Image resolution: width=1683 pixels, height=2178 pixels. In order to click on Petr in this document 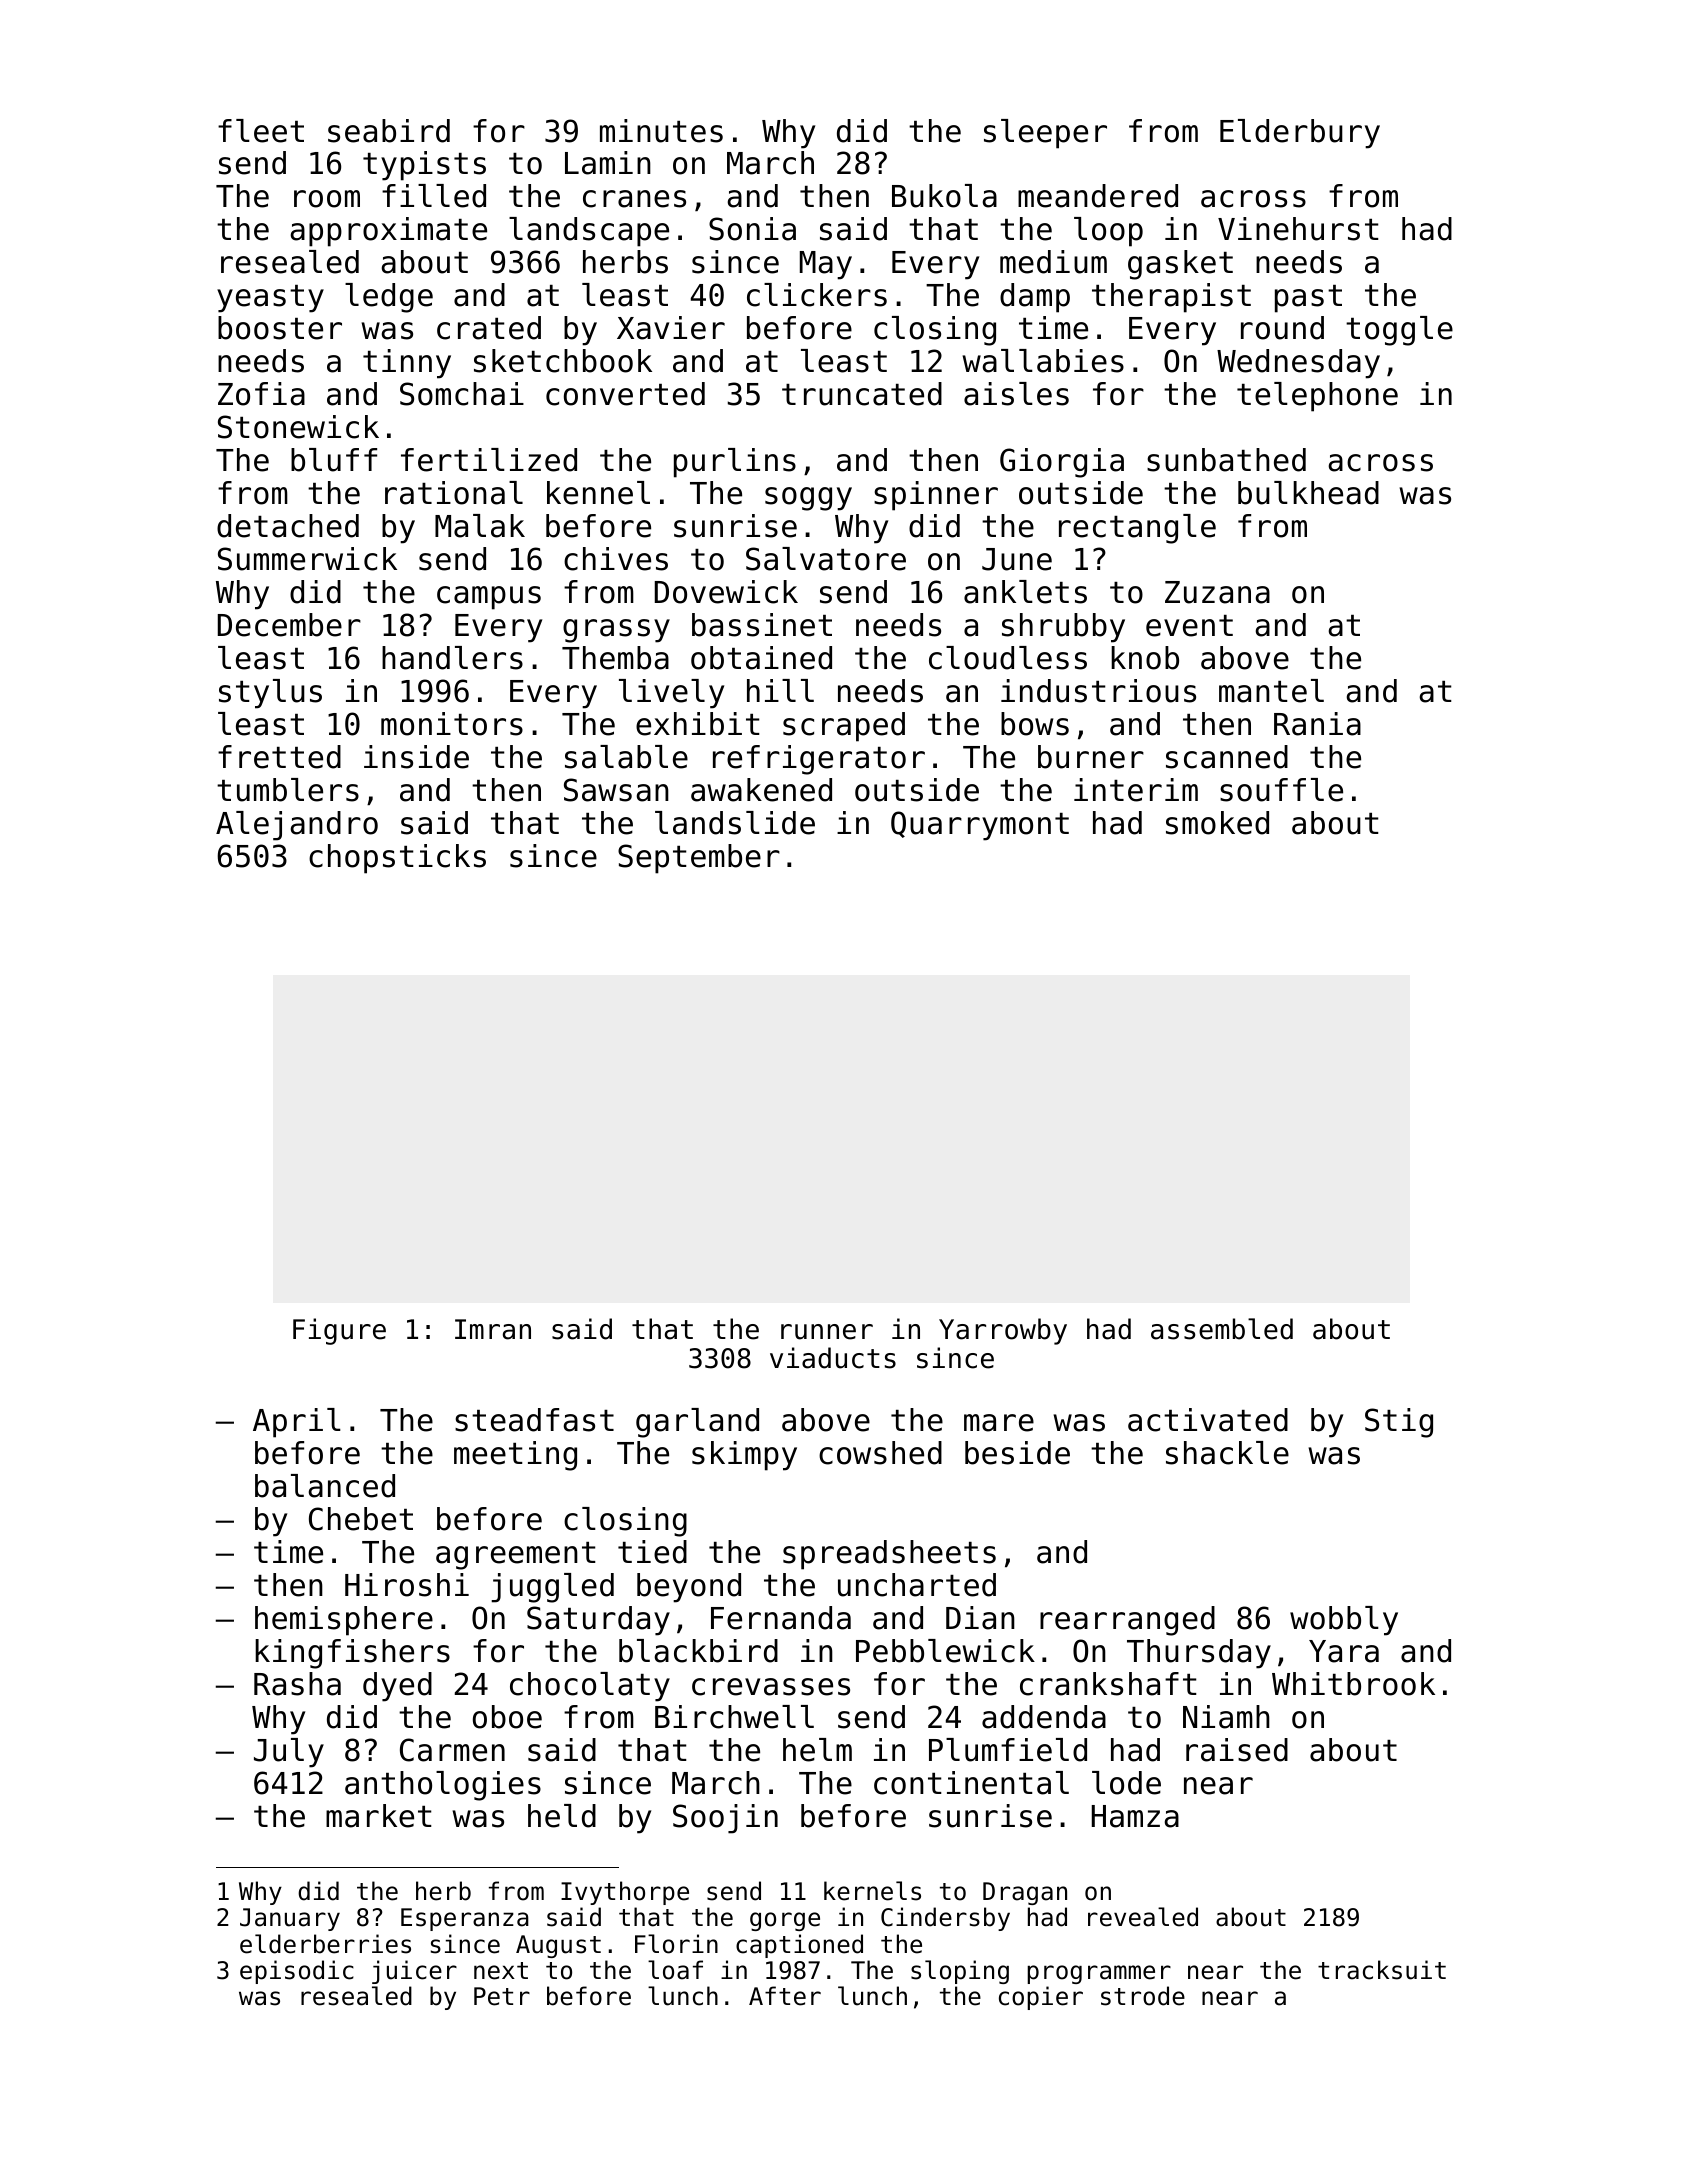, I will do `click(502, 1996)`.
